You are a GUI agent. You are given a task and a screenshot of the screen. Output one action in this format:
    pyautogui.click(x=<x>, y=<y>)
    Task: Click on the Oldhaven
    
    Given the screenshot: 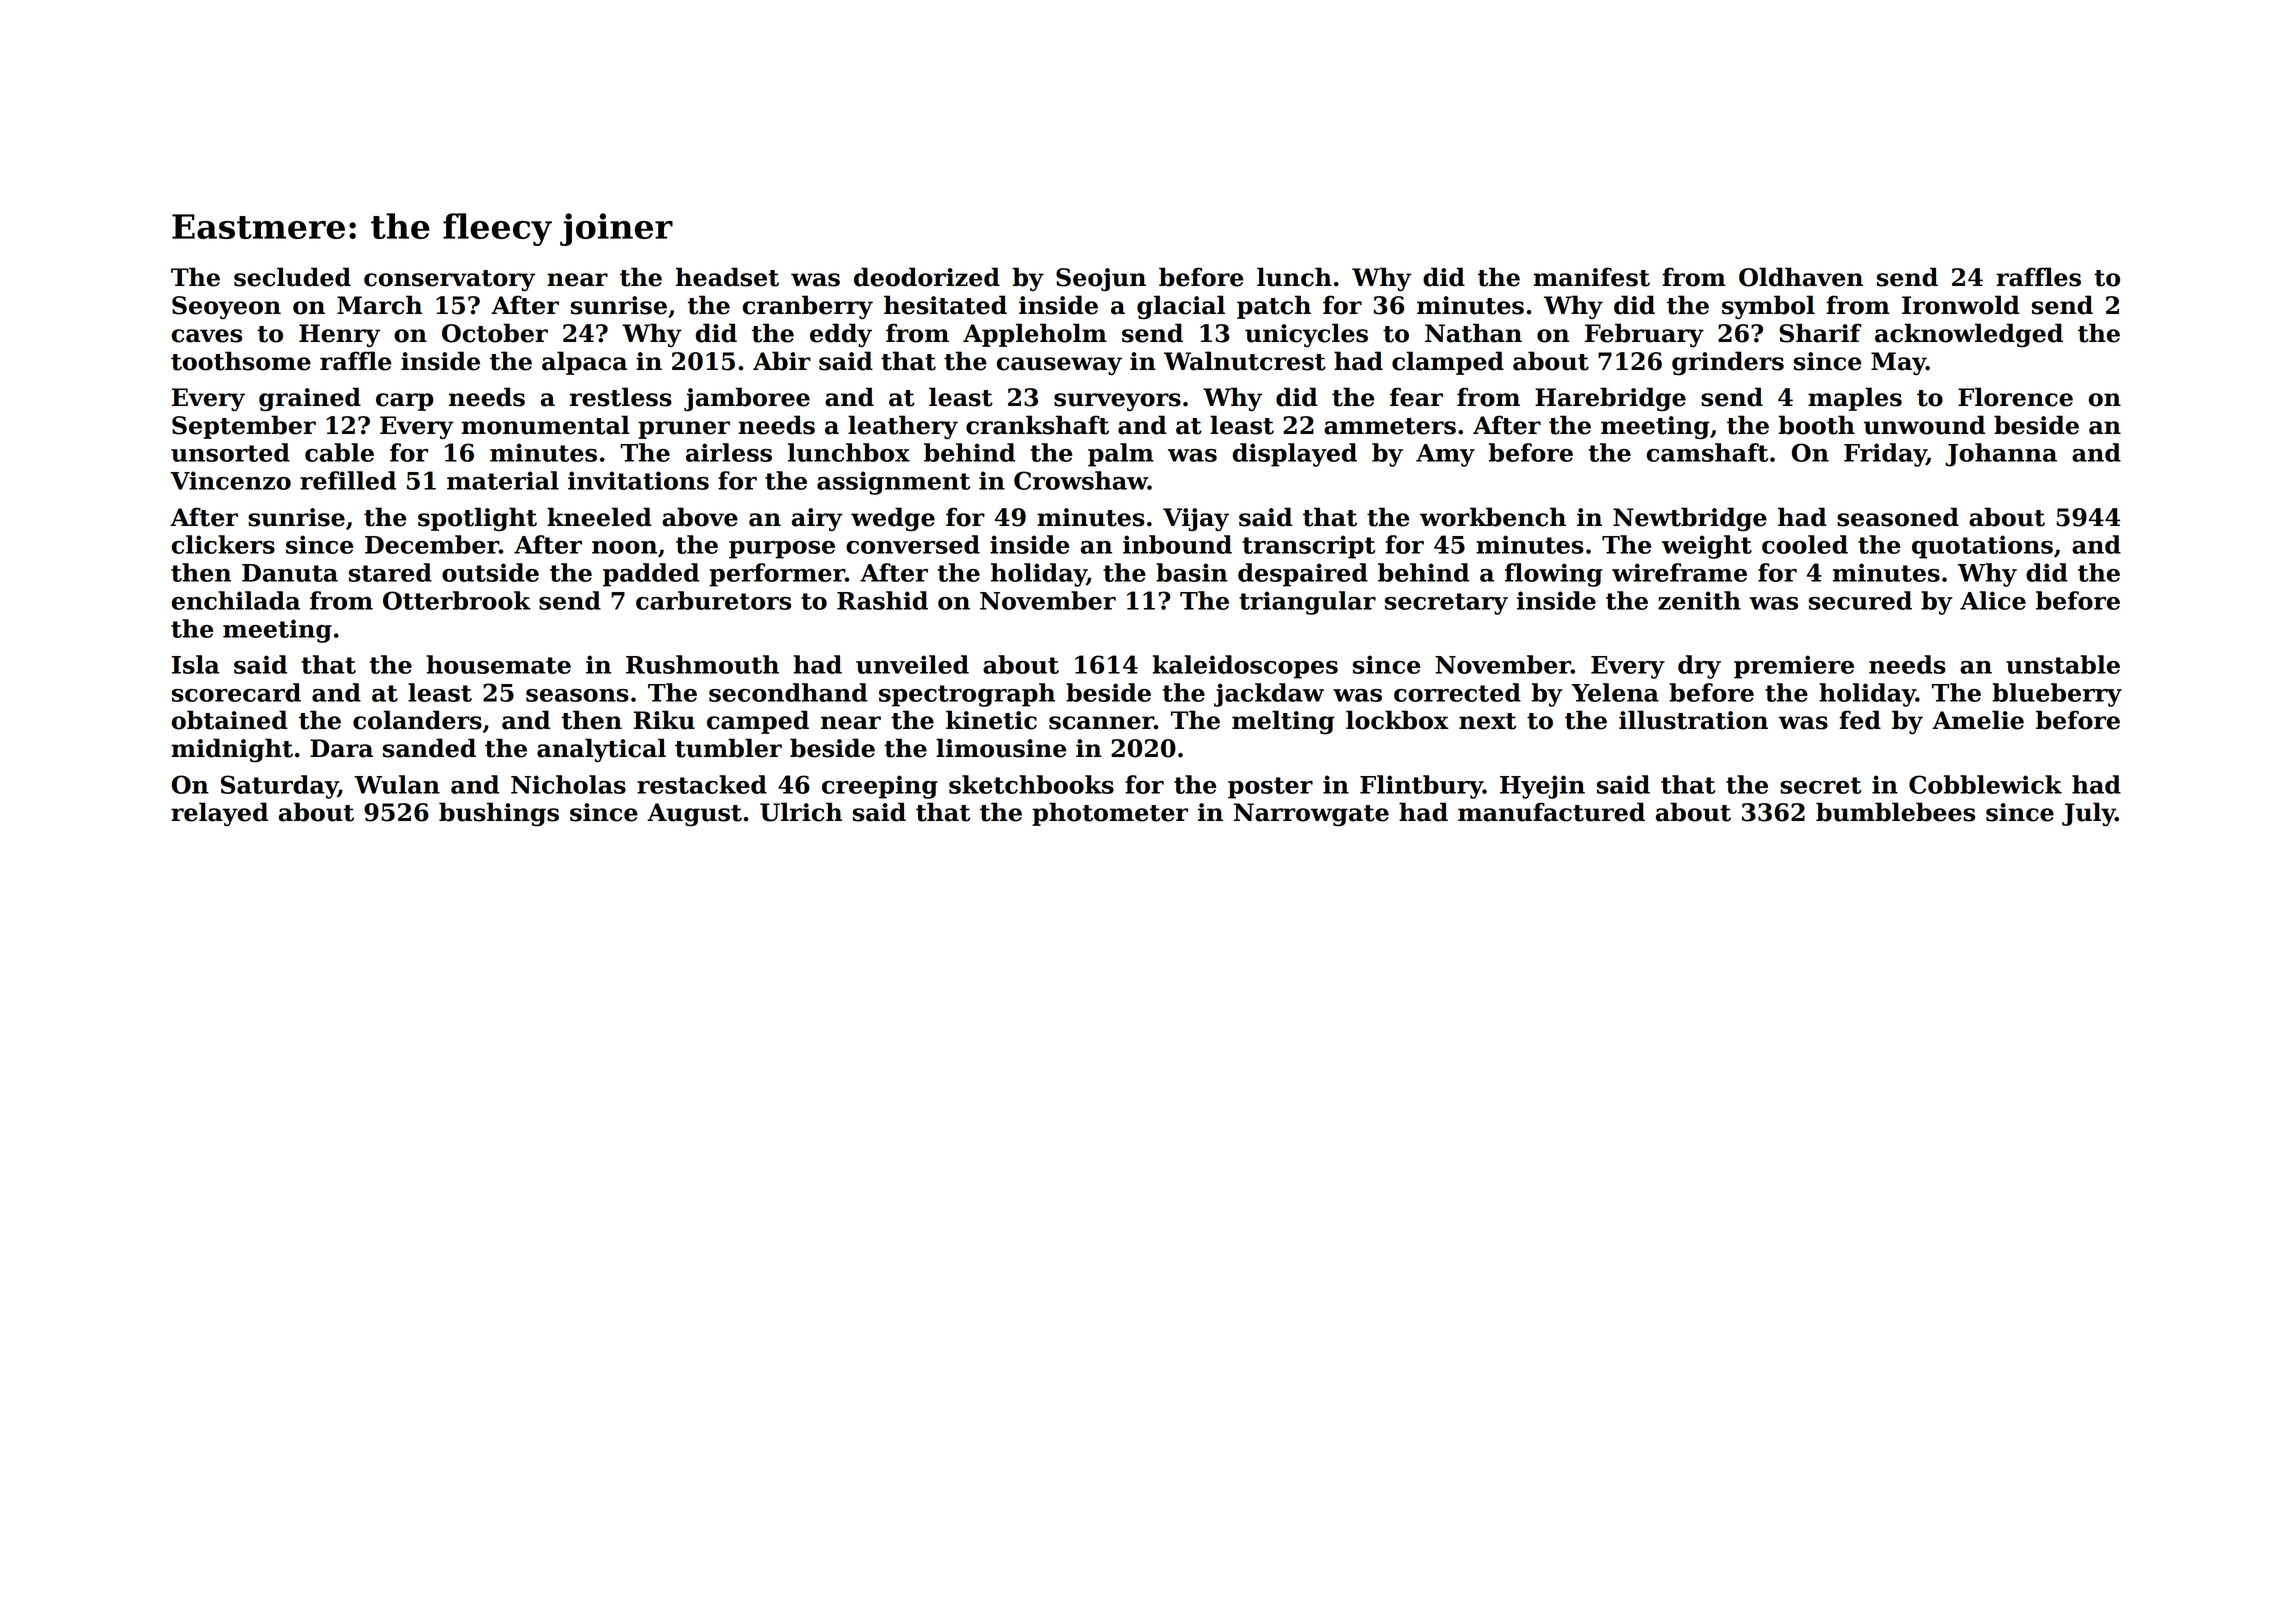 What is the action you would take?
    pyautogui.click(x=1801, y=277)
